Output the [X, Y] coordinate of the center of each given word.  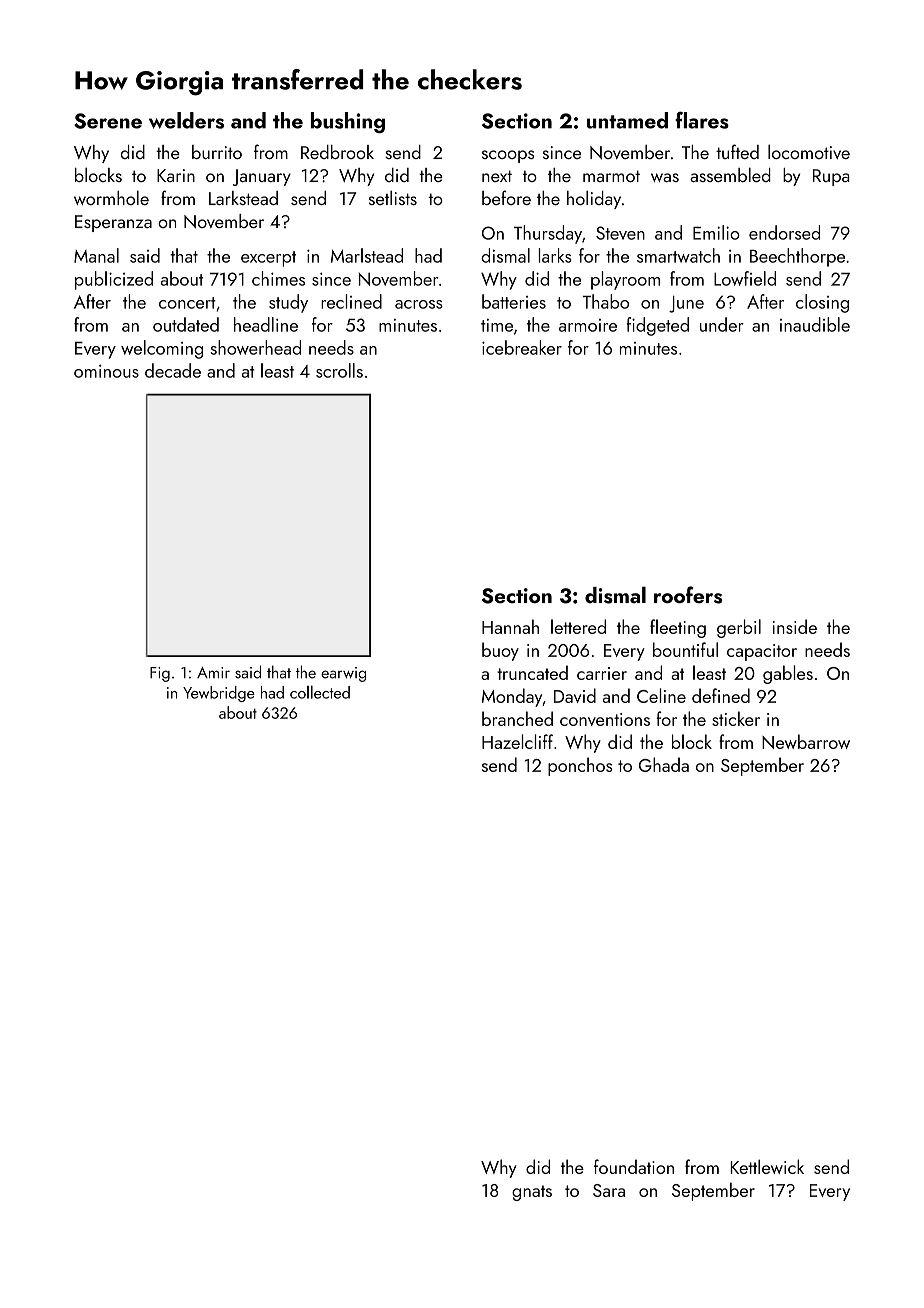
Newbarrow [806, 741]
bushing [348, 122]
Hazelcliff [517, 741]
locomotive [809, 151]
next [497, 176]
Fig [160, 674]
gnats [532, 1193]
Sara [609, 1190]
